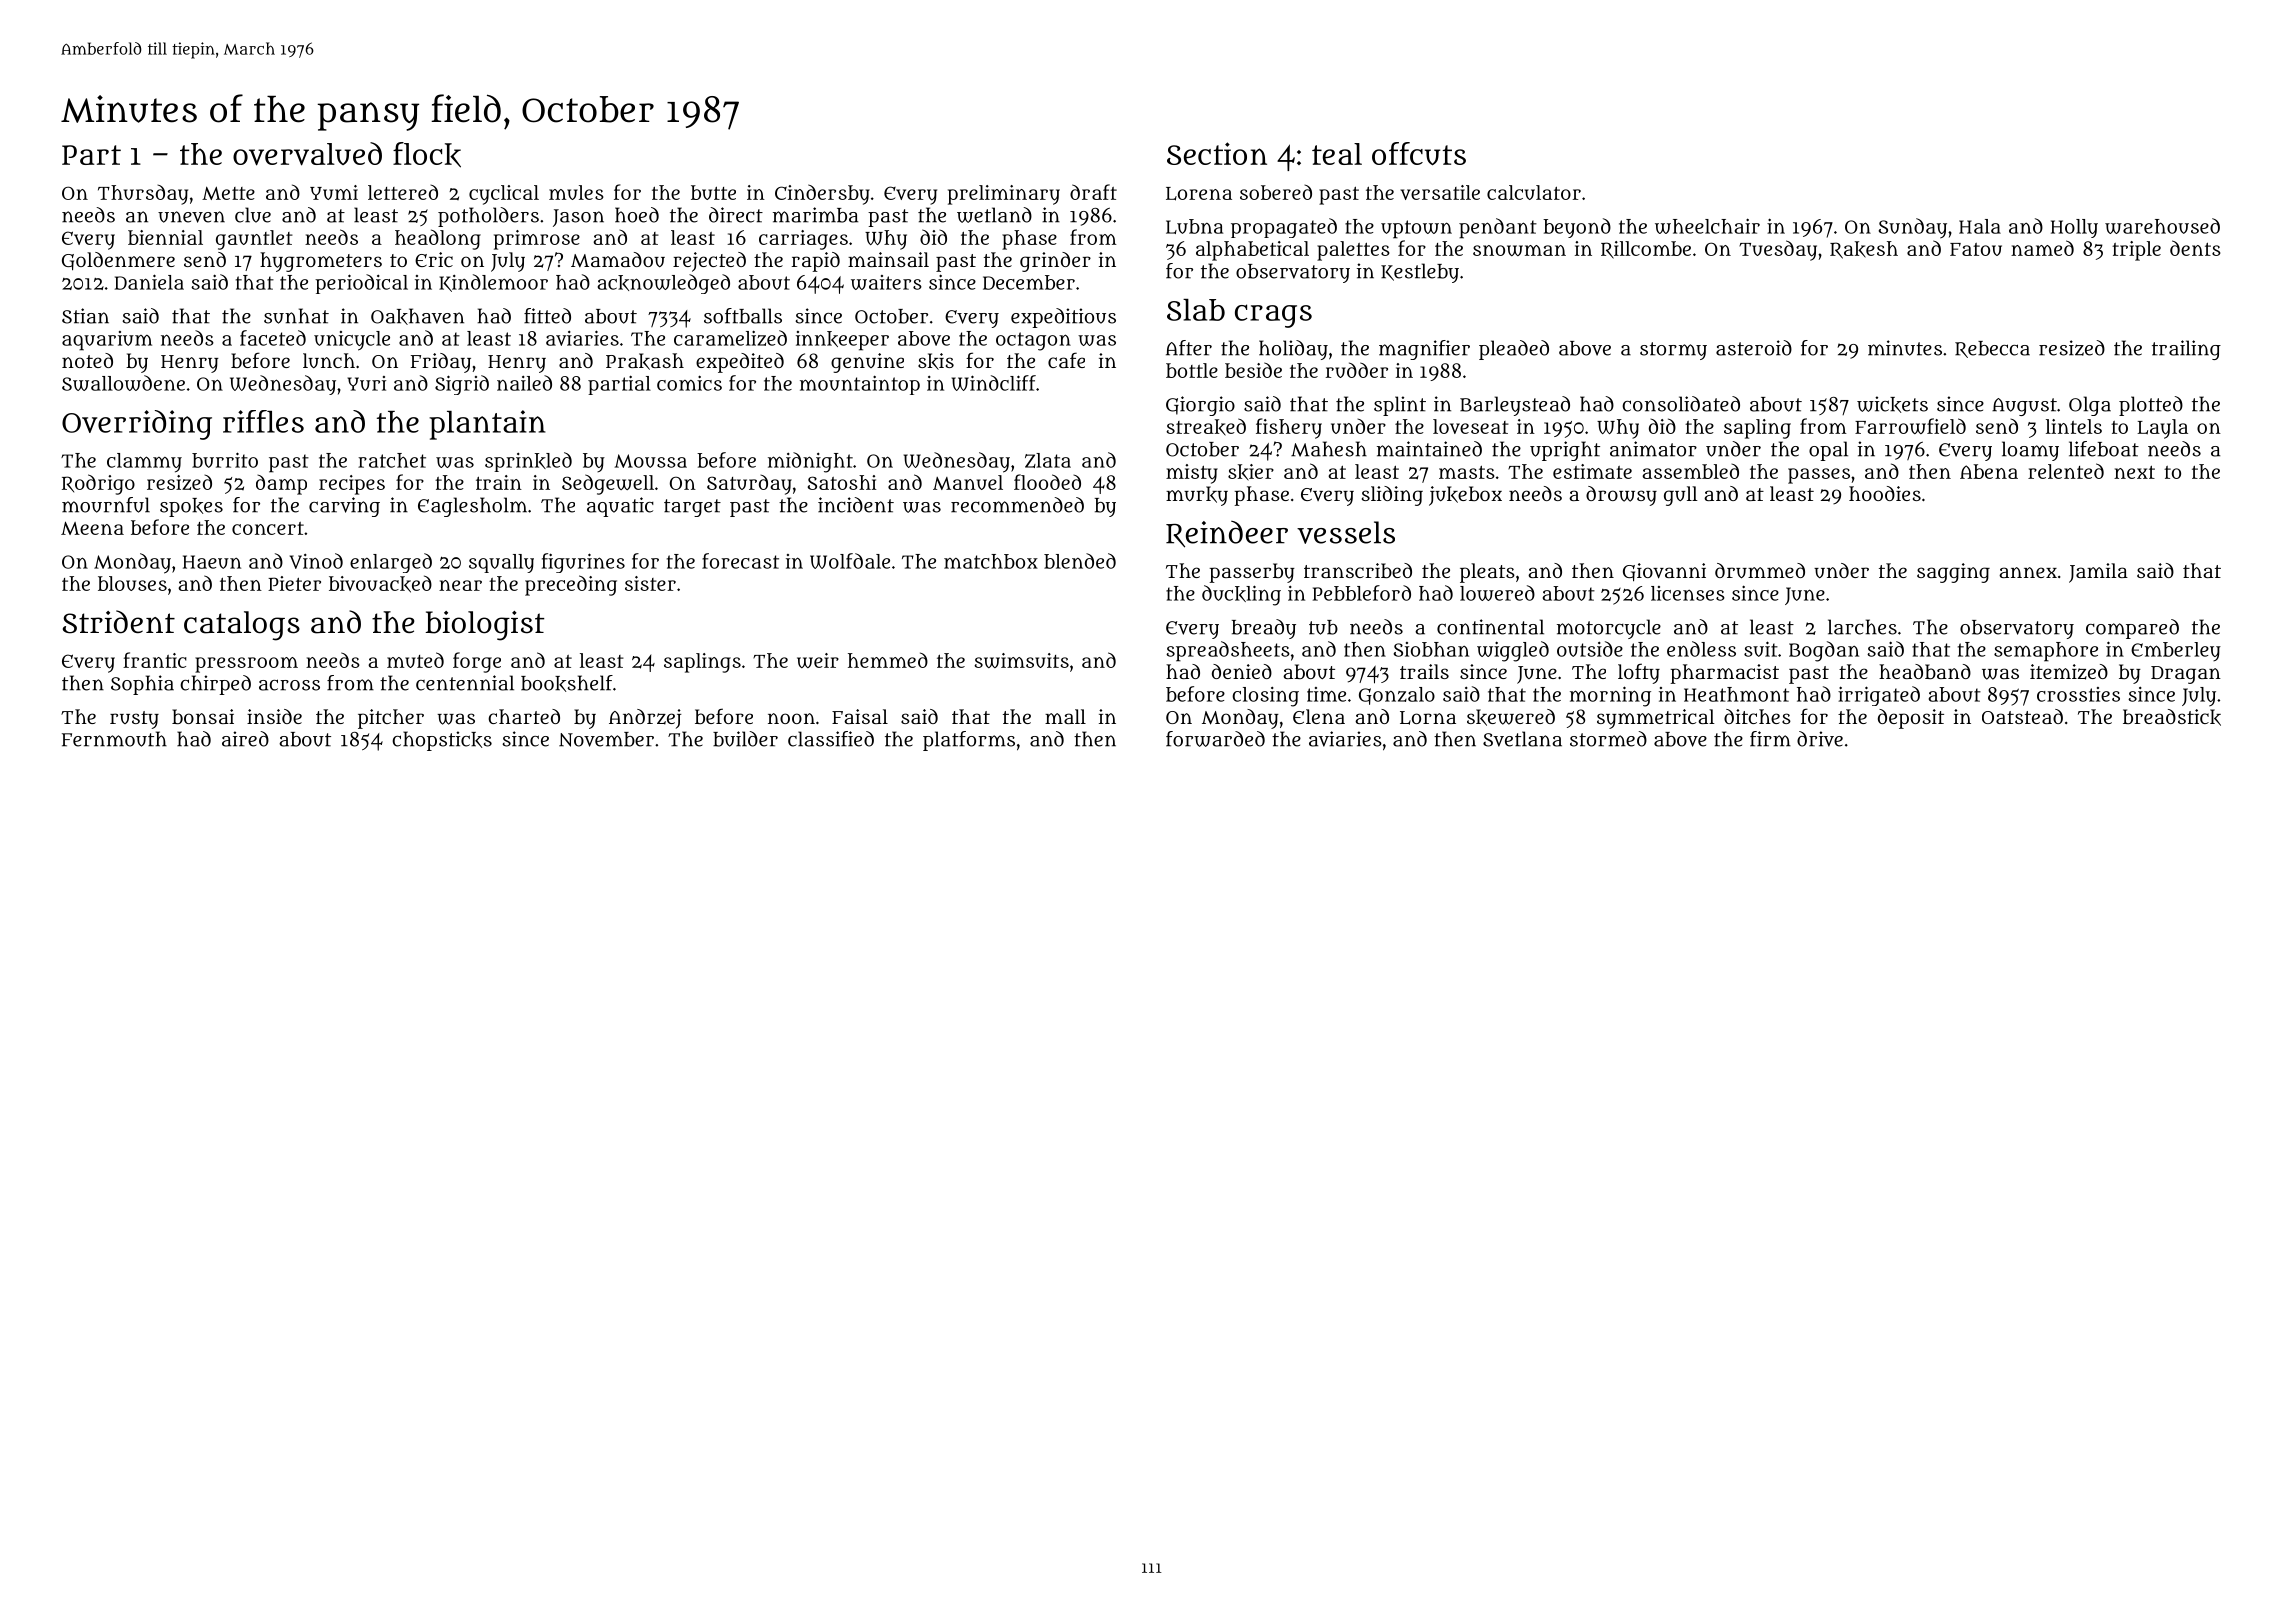 The image size is (2282, 1614). Describe the element at coordinates (1608, 739) in the screenshot. I see `stormed` at that location.
